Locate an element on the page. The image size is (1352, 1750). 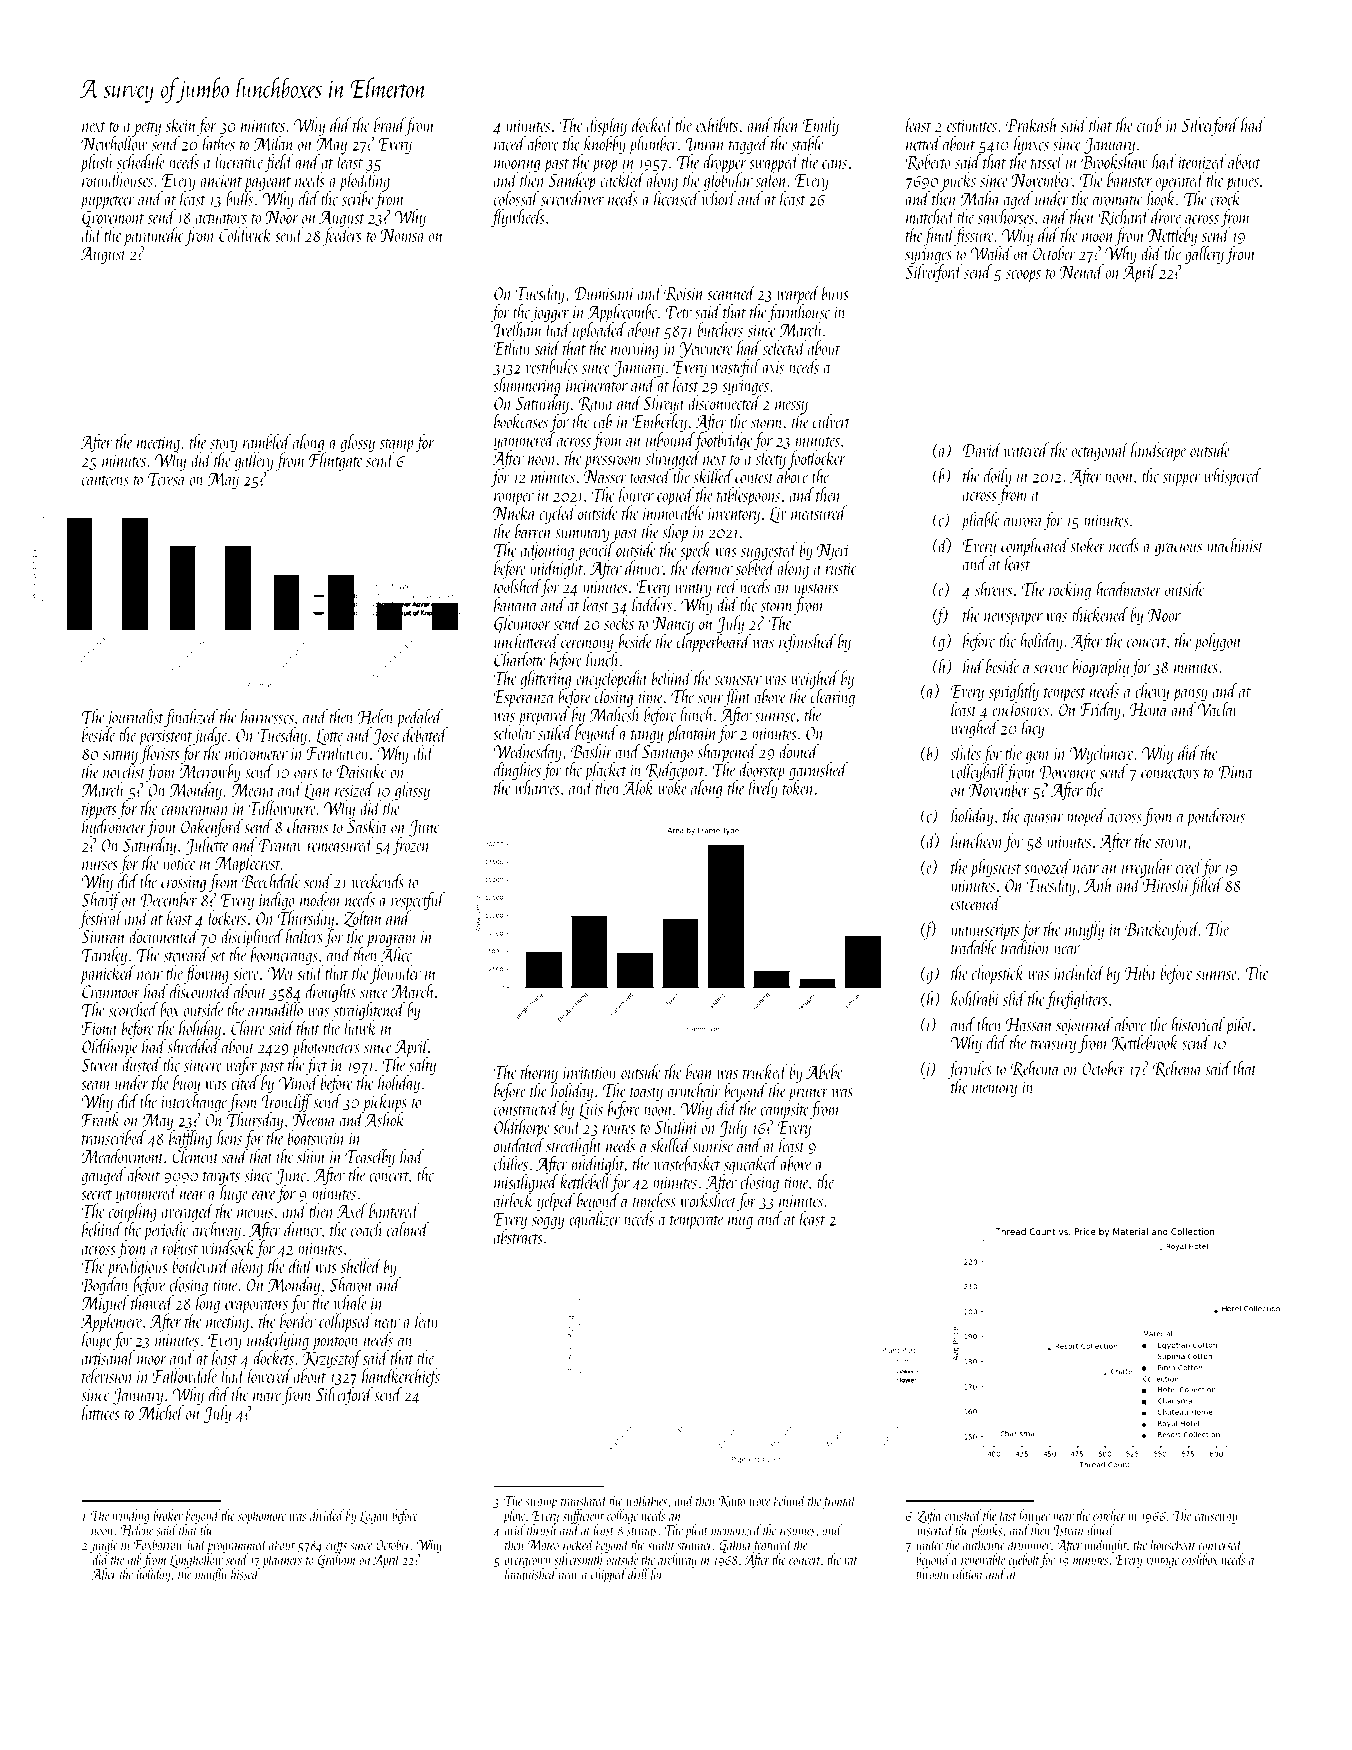
Emily is located at coordinates (820, 126).
